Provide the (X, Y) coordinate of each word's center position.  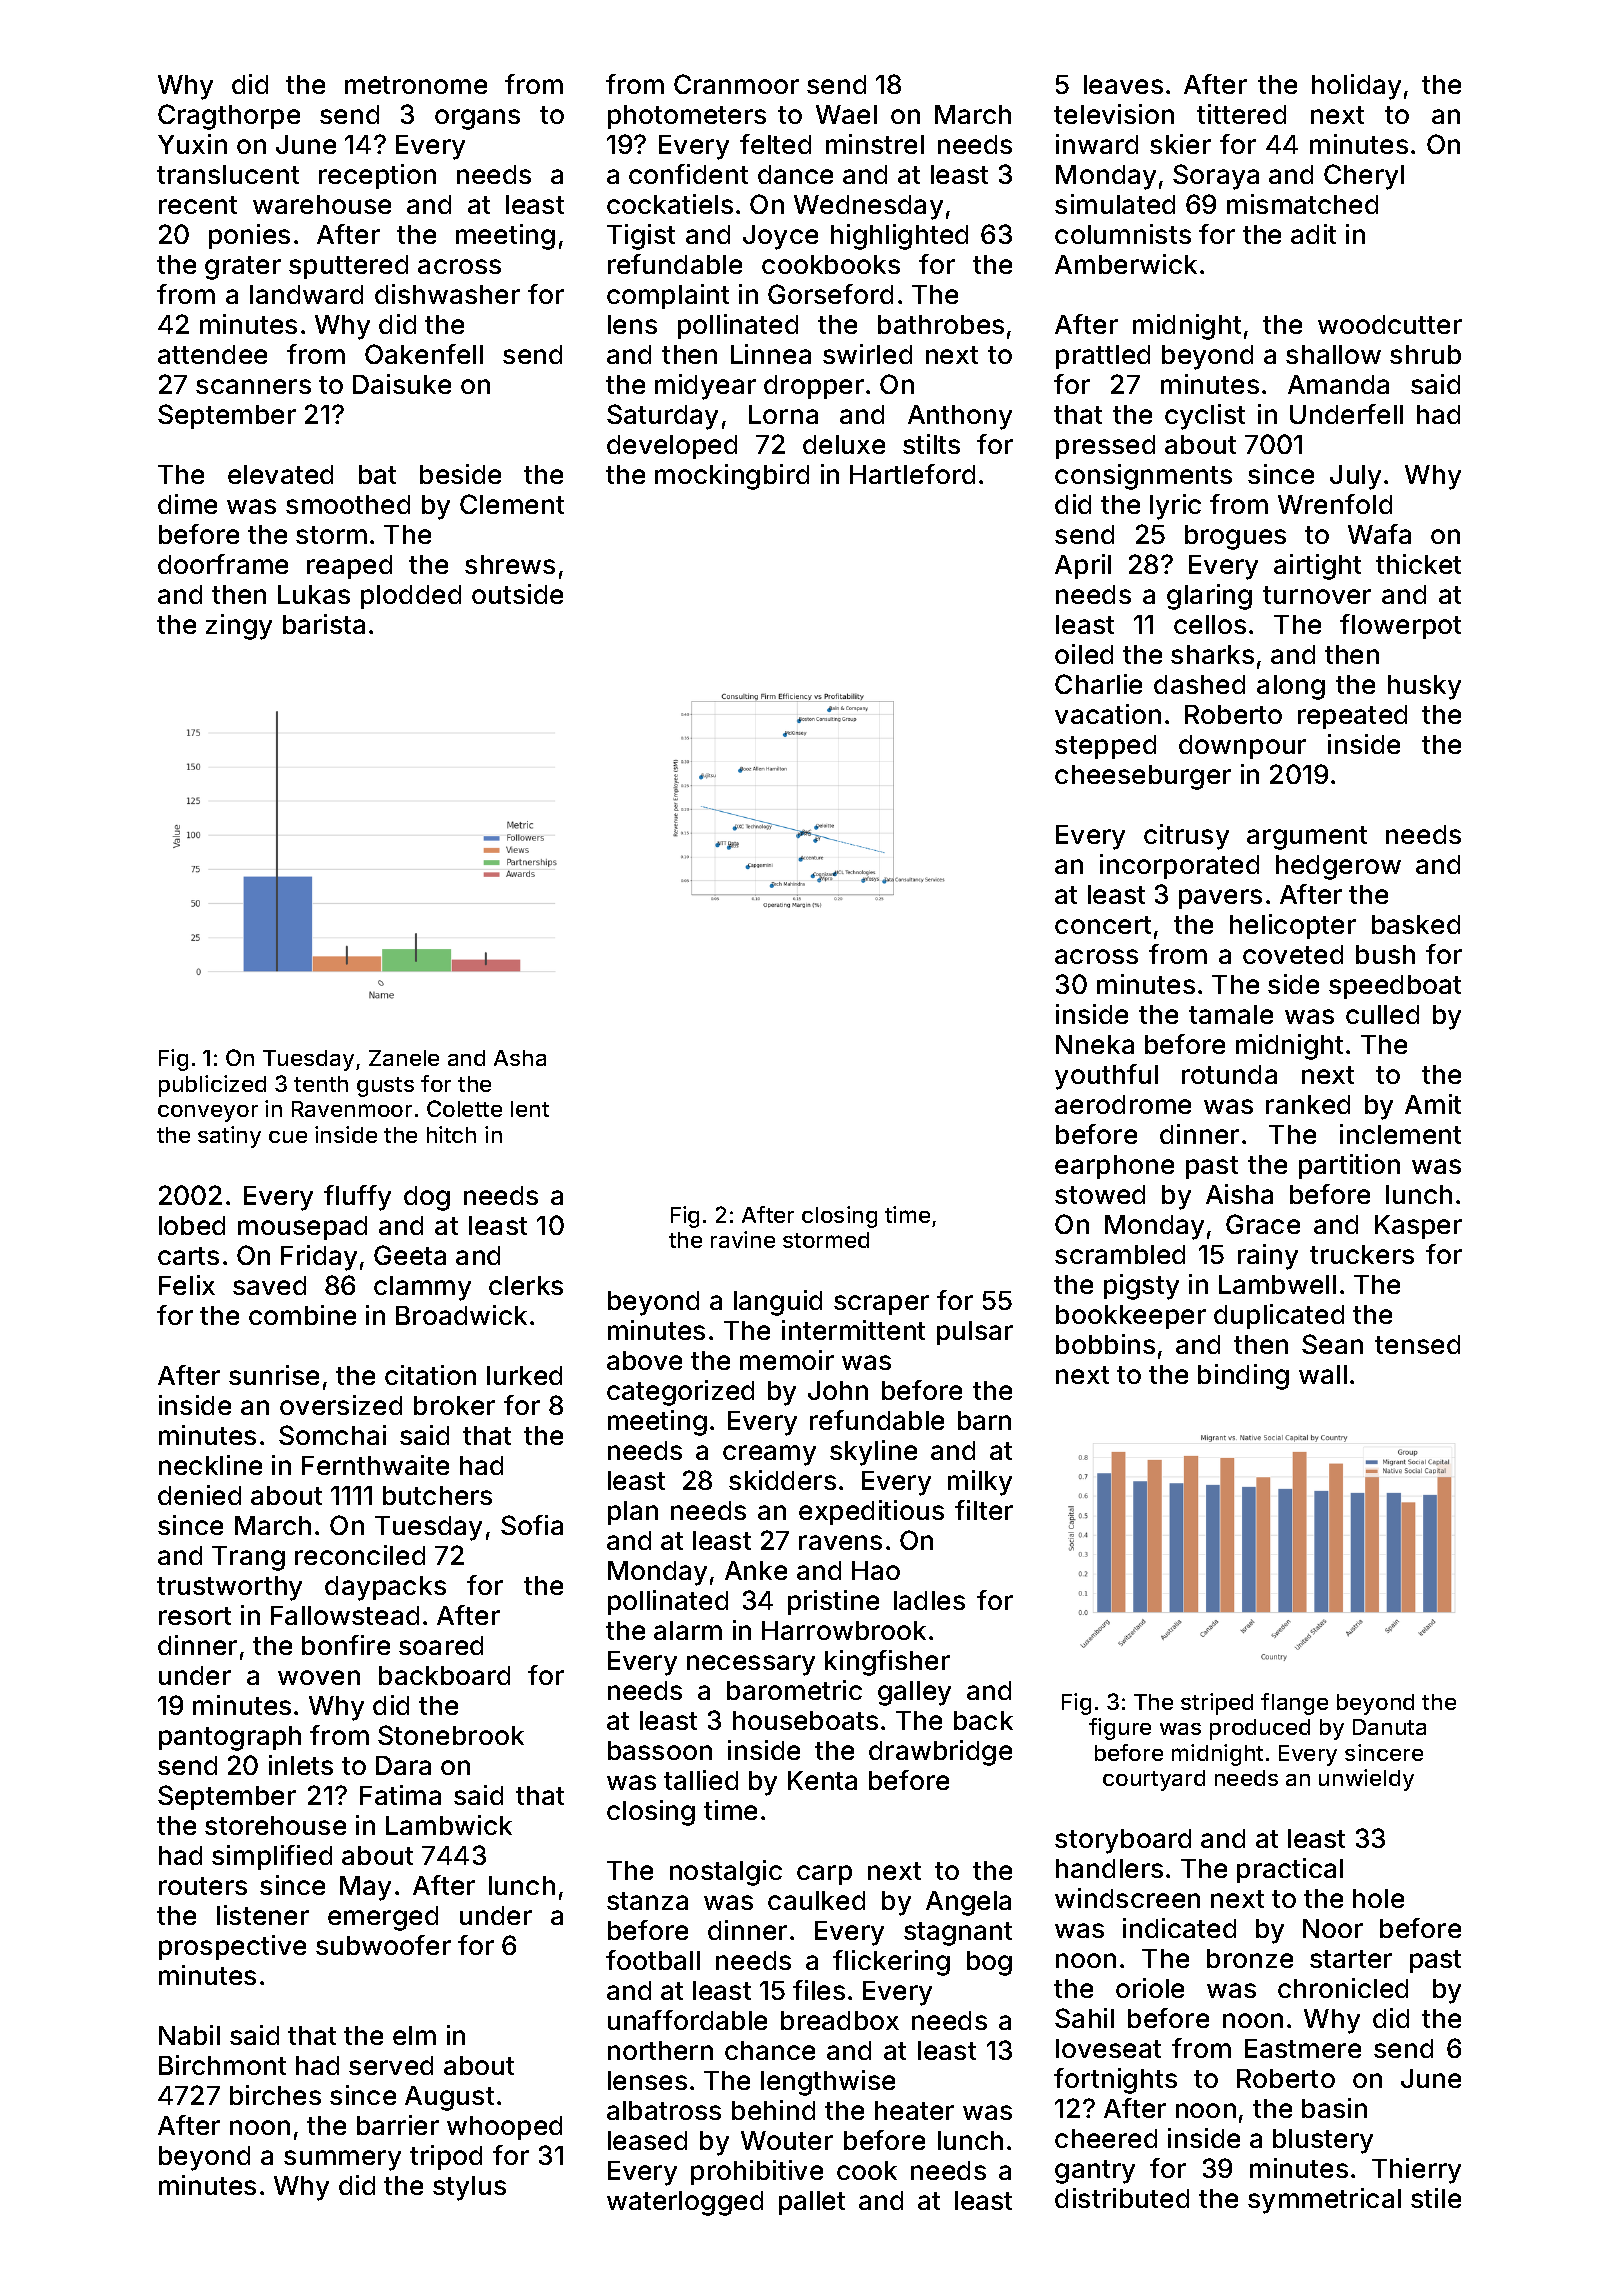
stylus (469, 2188)
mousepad (302, 1228)
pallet (812, 2203)
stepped (1105, 747)
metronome (416, 85)
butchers (437, 1495)
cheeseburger (1143, 777)
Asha (520, 1058)
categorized (680, 1393)
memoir (787, 1360)
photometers (687, 117)
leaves (1123, 84)
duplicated (1279, 1316)
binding (1243, 1377)
